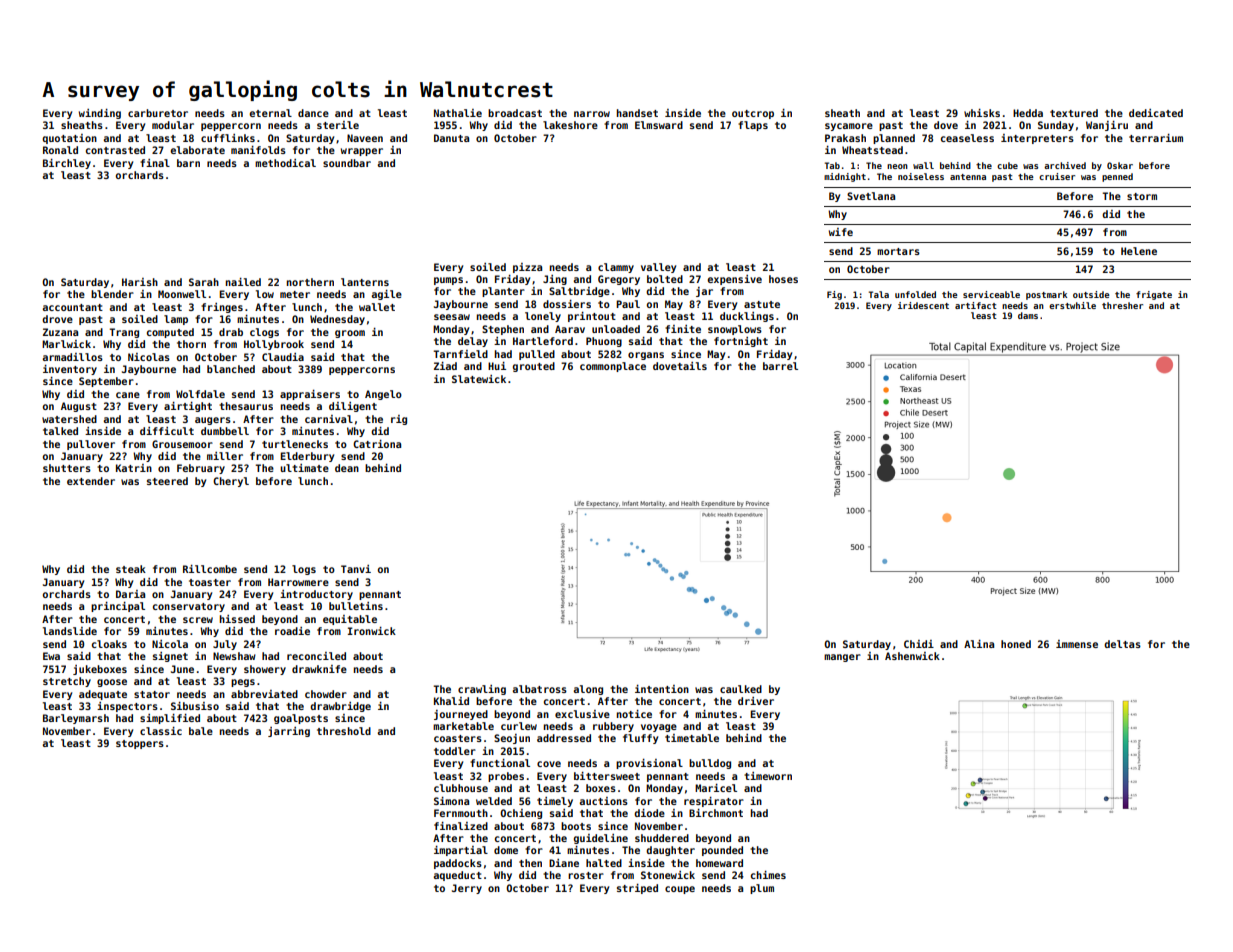  I want to click on ducklings, so click(747, 317).
